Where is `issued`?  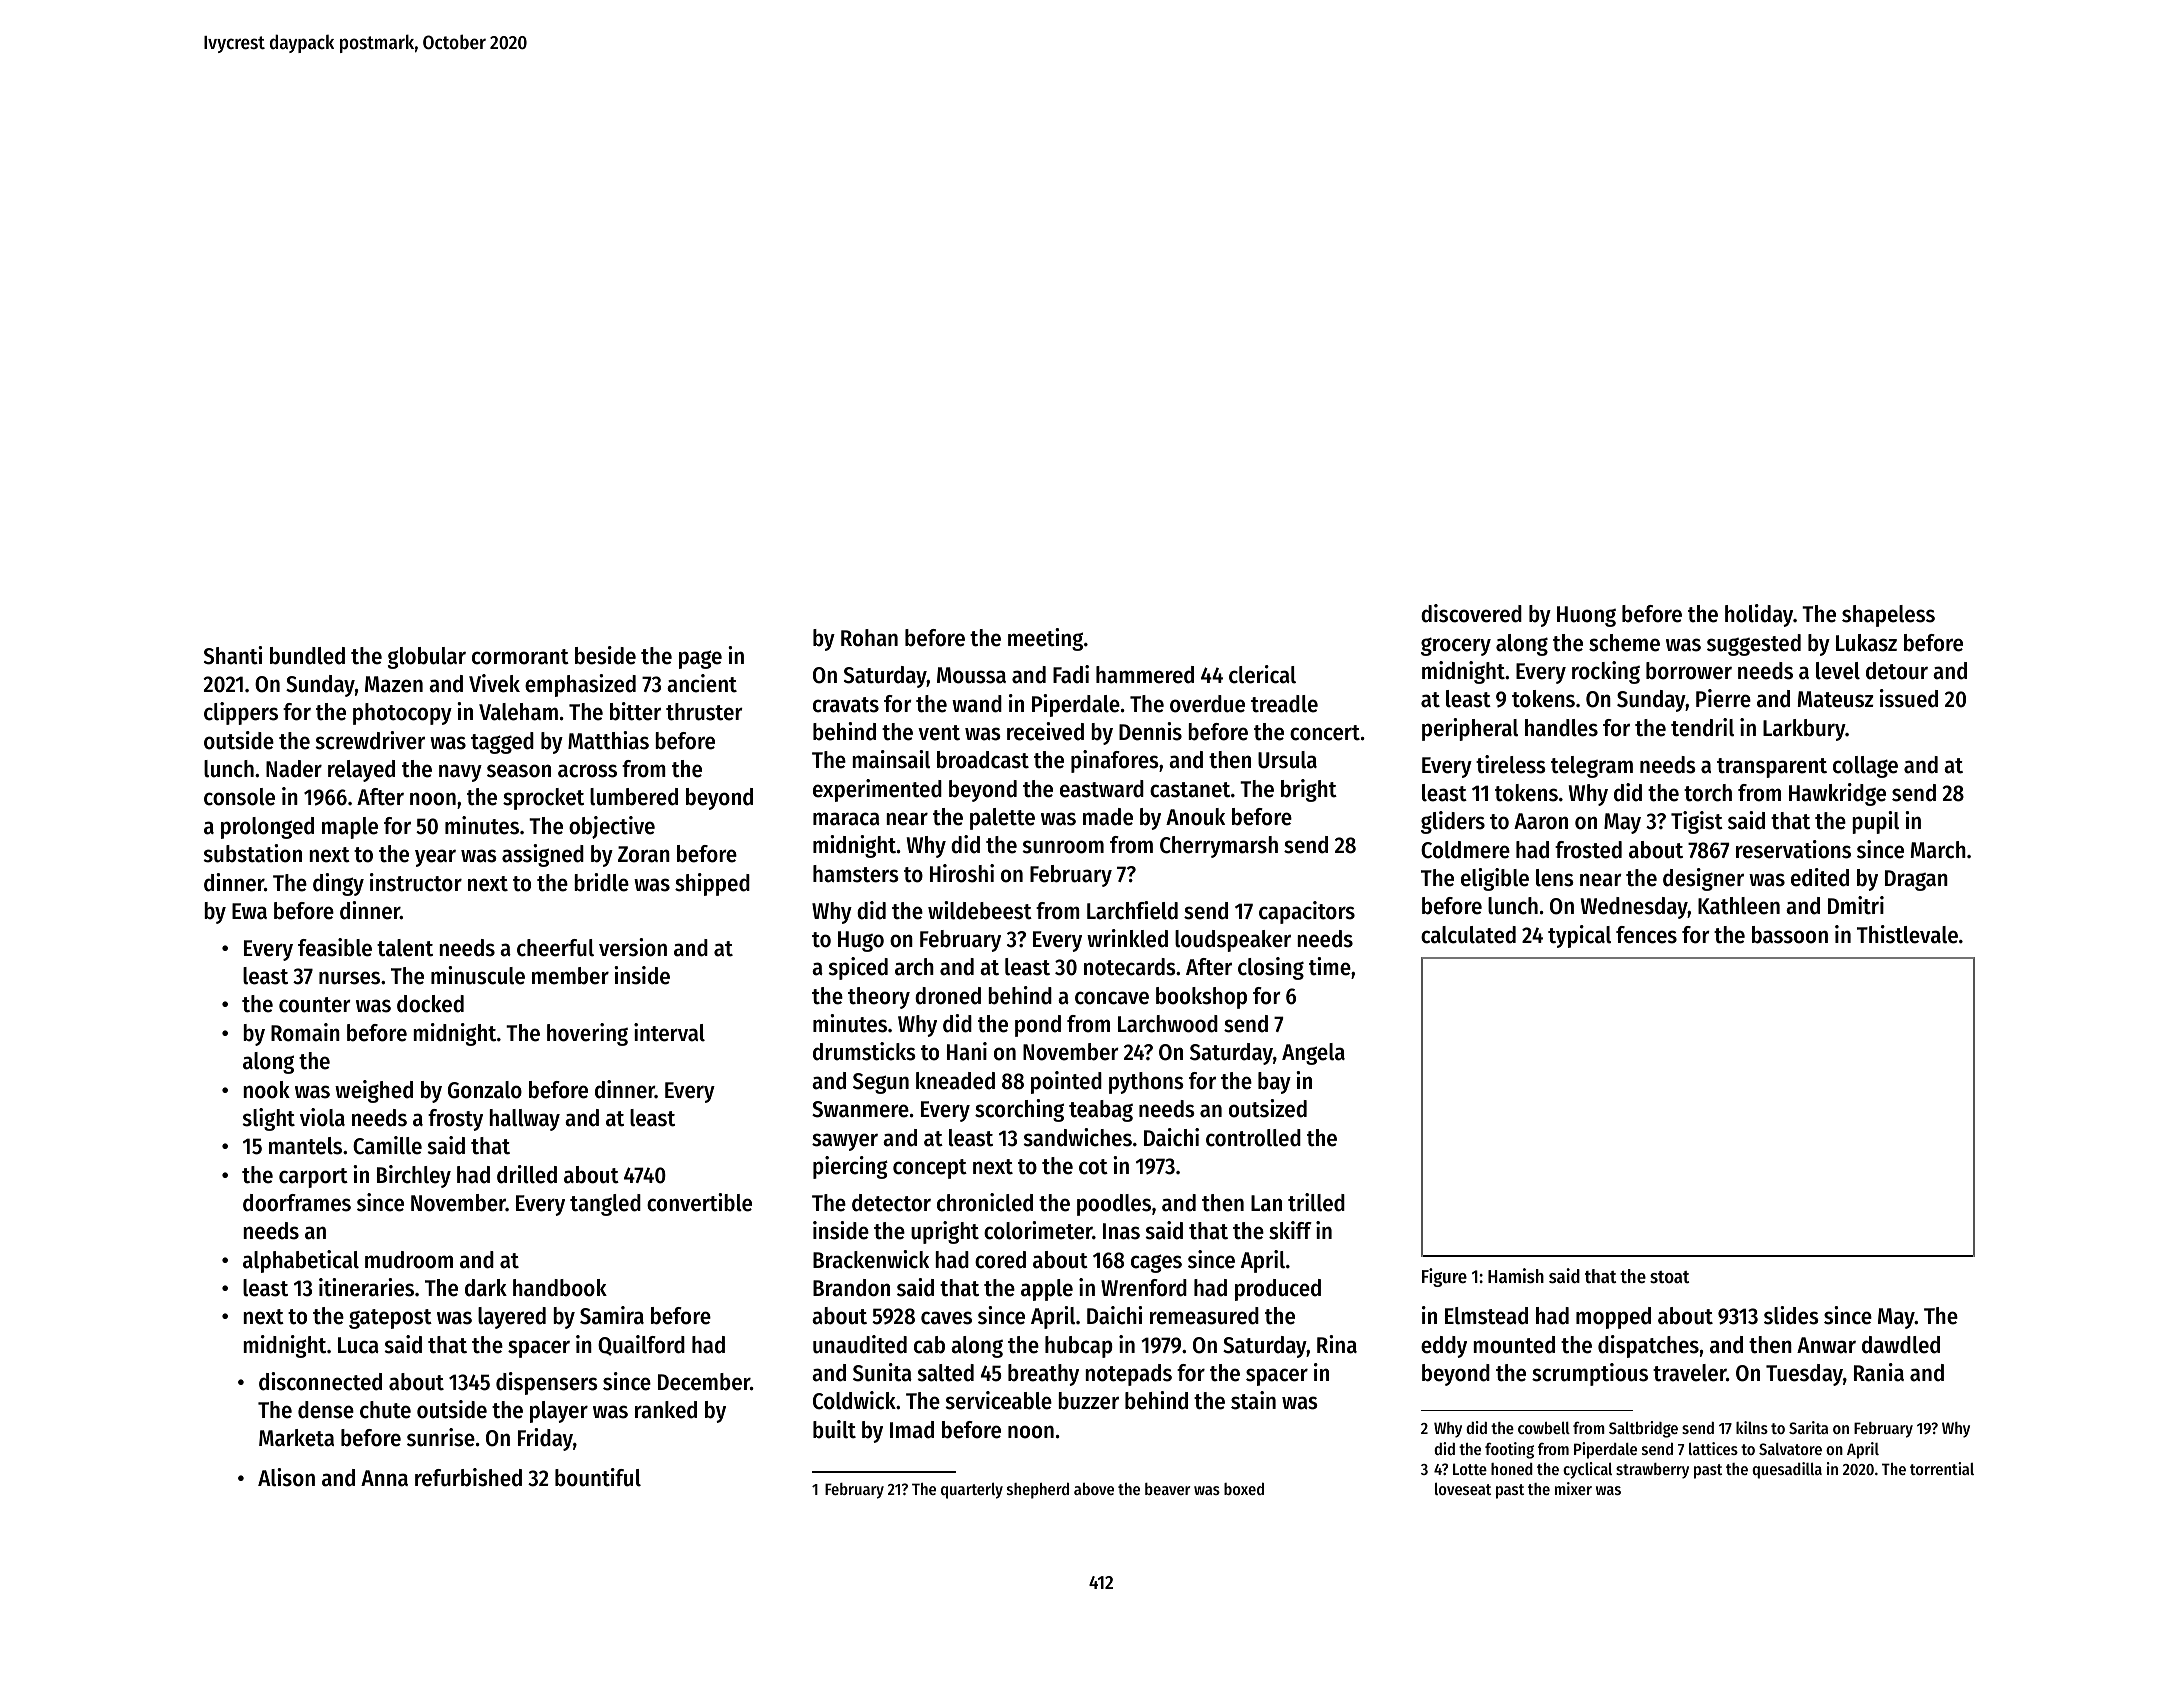
issued is located at coordinates (1909, 698).
